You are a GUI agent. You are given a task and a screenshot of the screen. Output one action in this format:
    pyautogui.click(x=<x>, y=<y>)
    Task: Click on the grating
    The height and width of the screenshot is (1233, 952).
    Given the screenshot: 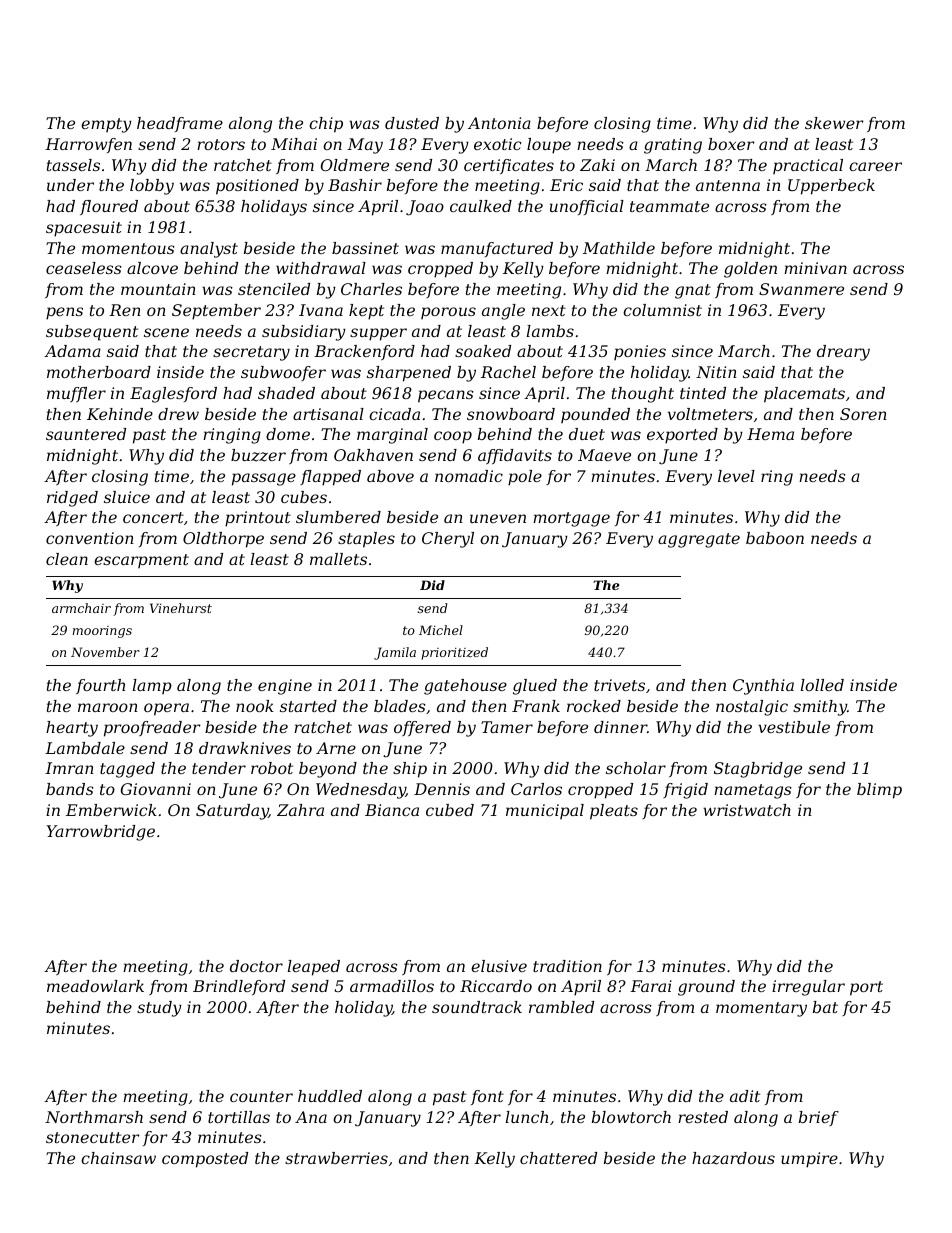 What is the action you would take?
    pyautogui.click(x=673, y=146)
